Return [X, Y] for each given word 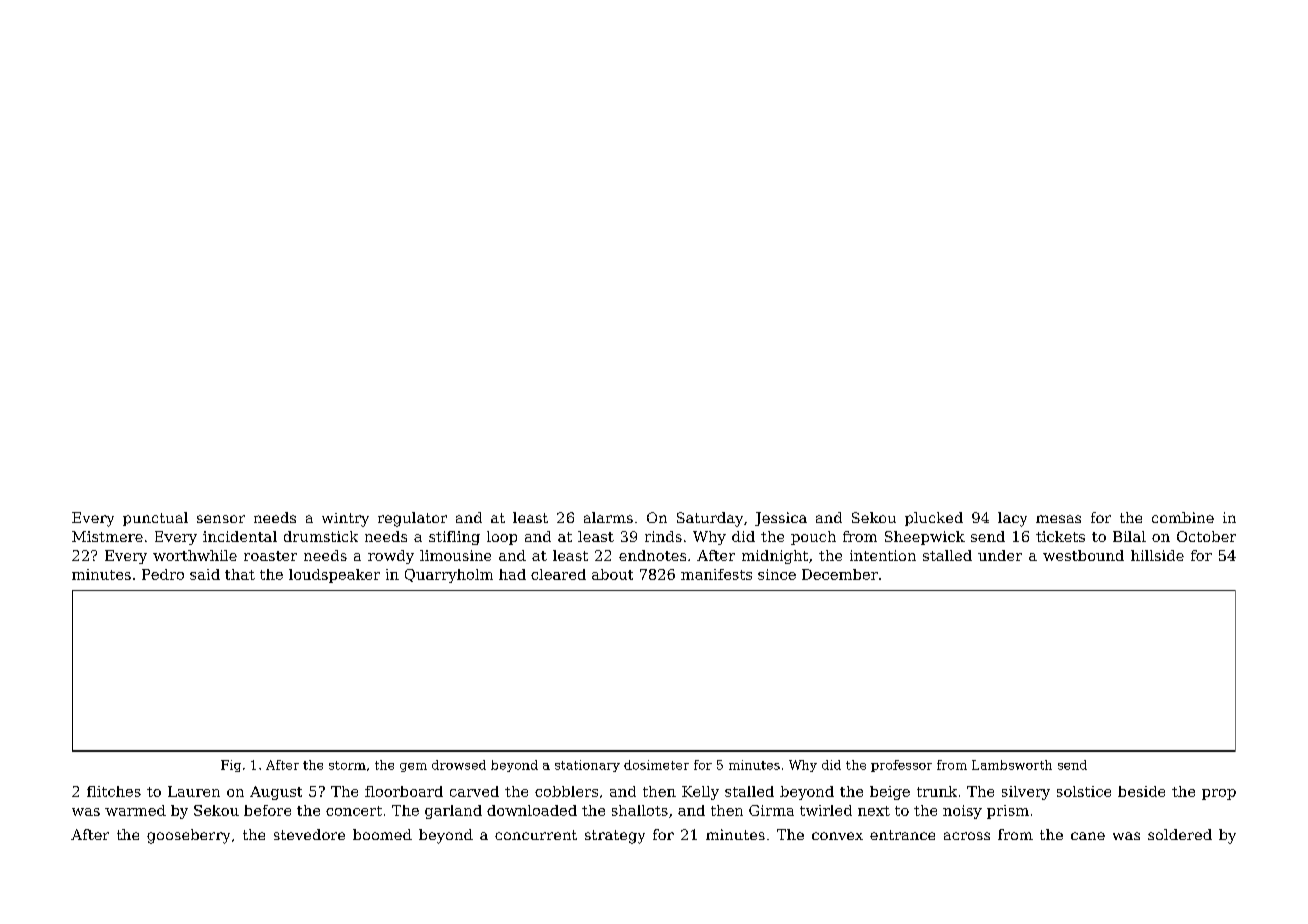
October [1206, 536]
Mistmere [107, 536]
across [967, 836]
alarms [608, 517]
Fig [231, 766]
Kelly [700, 793]
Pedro [163, 574]
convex [837, 836]
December [840, 574]
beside [1141, 791]
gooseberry [188, 836]
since [777, 574]
